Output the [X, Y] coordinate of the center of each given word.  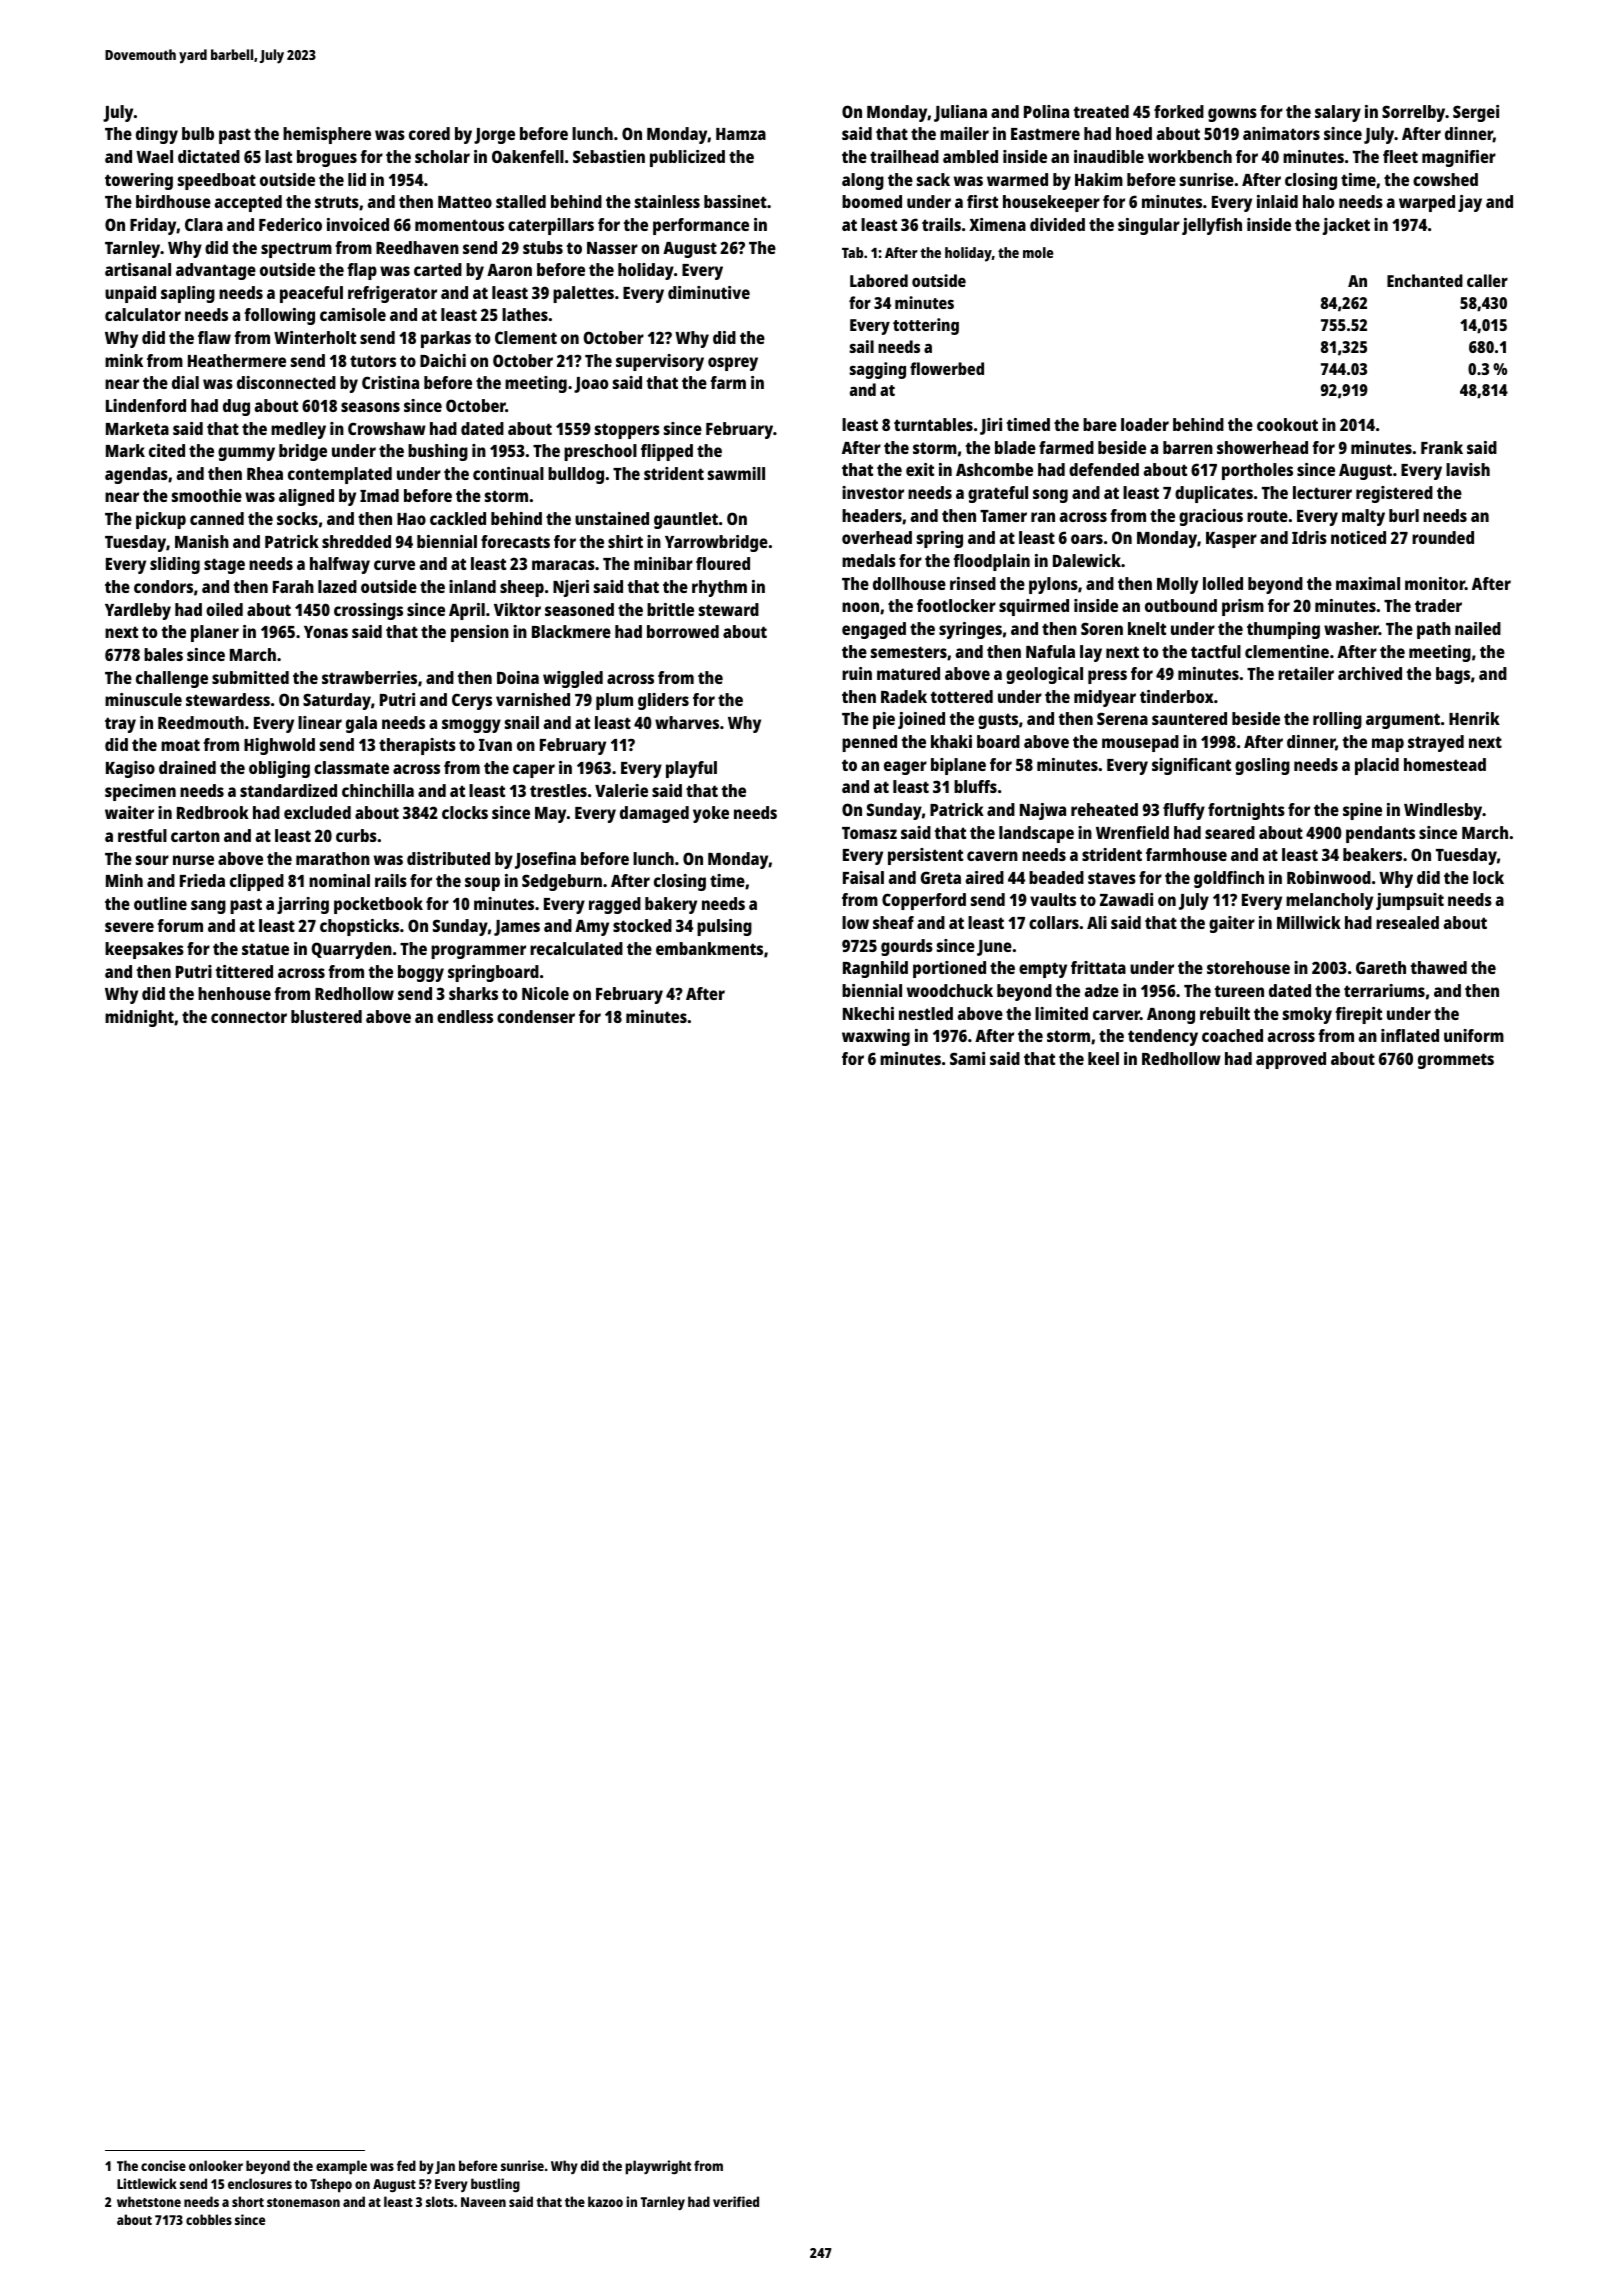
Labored [879, 280]
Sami [967, 1058]
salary [1338, 113]
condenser [536, 1016]
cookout [1287, 424]
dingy [157, 135]
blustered [326, 1016]
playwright [658, 2167]
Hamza [741, 134]
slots [440, 2201]
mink [124, 360]
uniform [1474, 1035]
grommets [1456, 1061]
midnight [139, 1018]
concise [163, 2165]
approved [1291, 1060]
